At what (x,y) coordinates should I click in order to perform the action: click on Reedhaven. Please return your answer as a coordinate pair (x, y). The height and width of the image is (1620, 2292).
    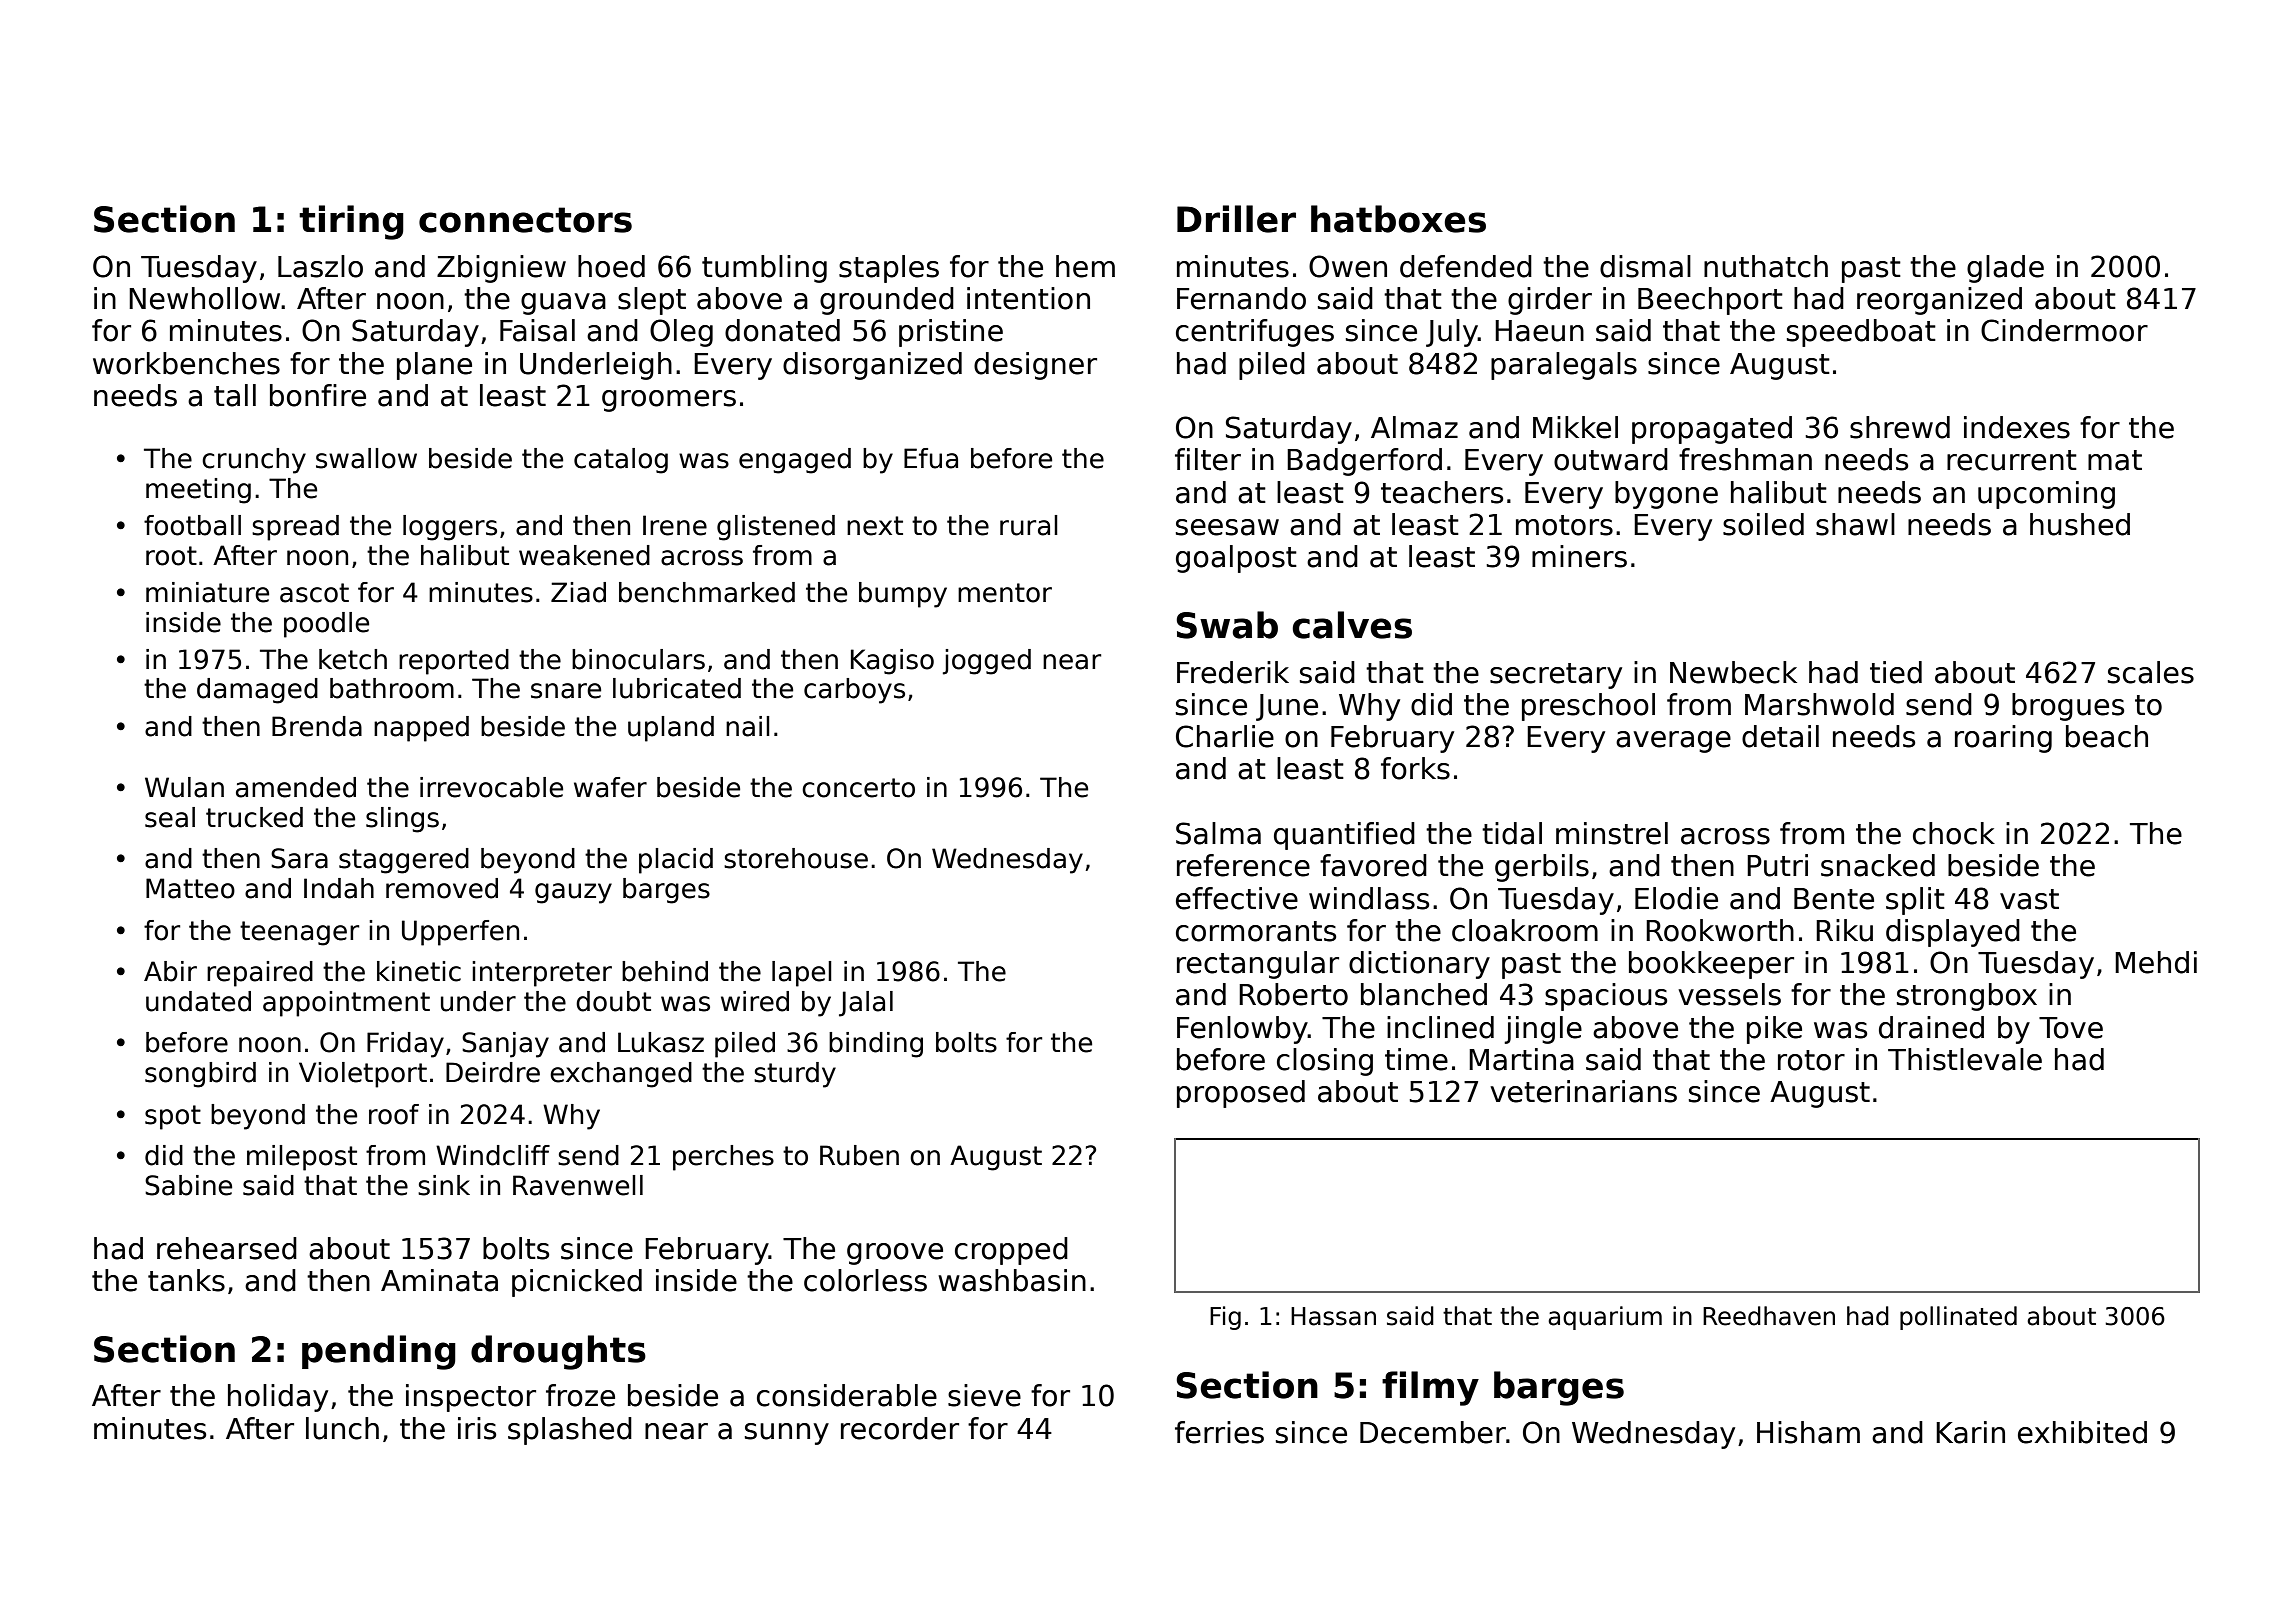
    Looking at the image, I should click on (1769, 1316).
